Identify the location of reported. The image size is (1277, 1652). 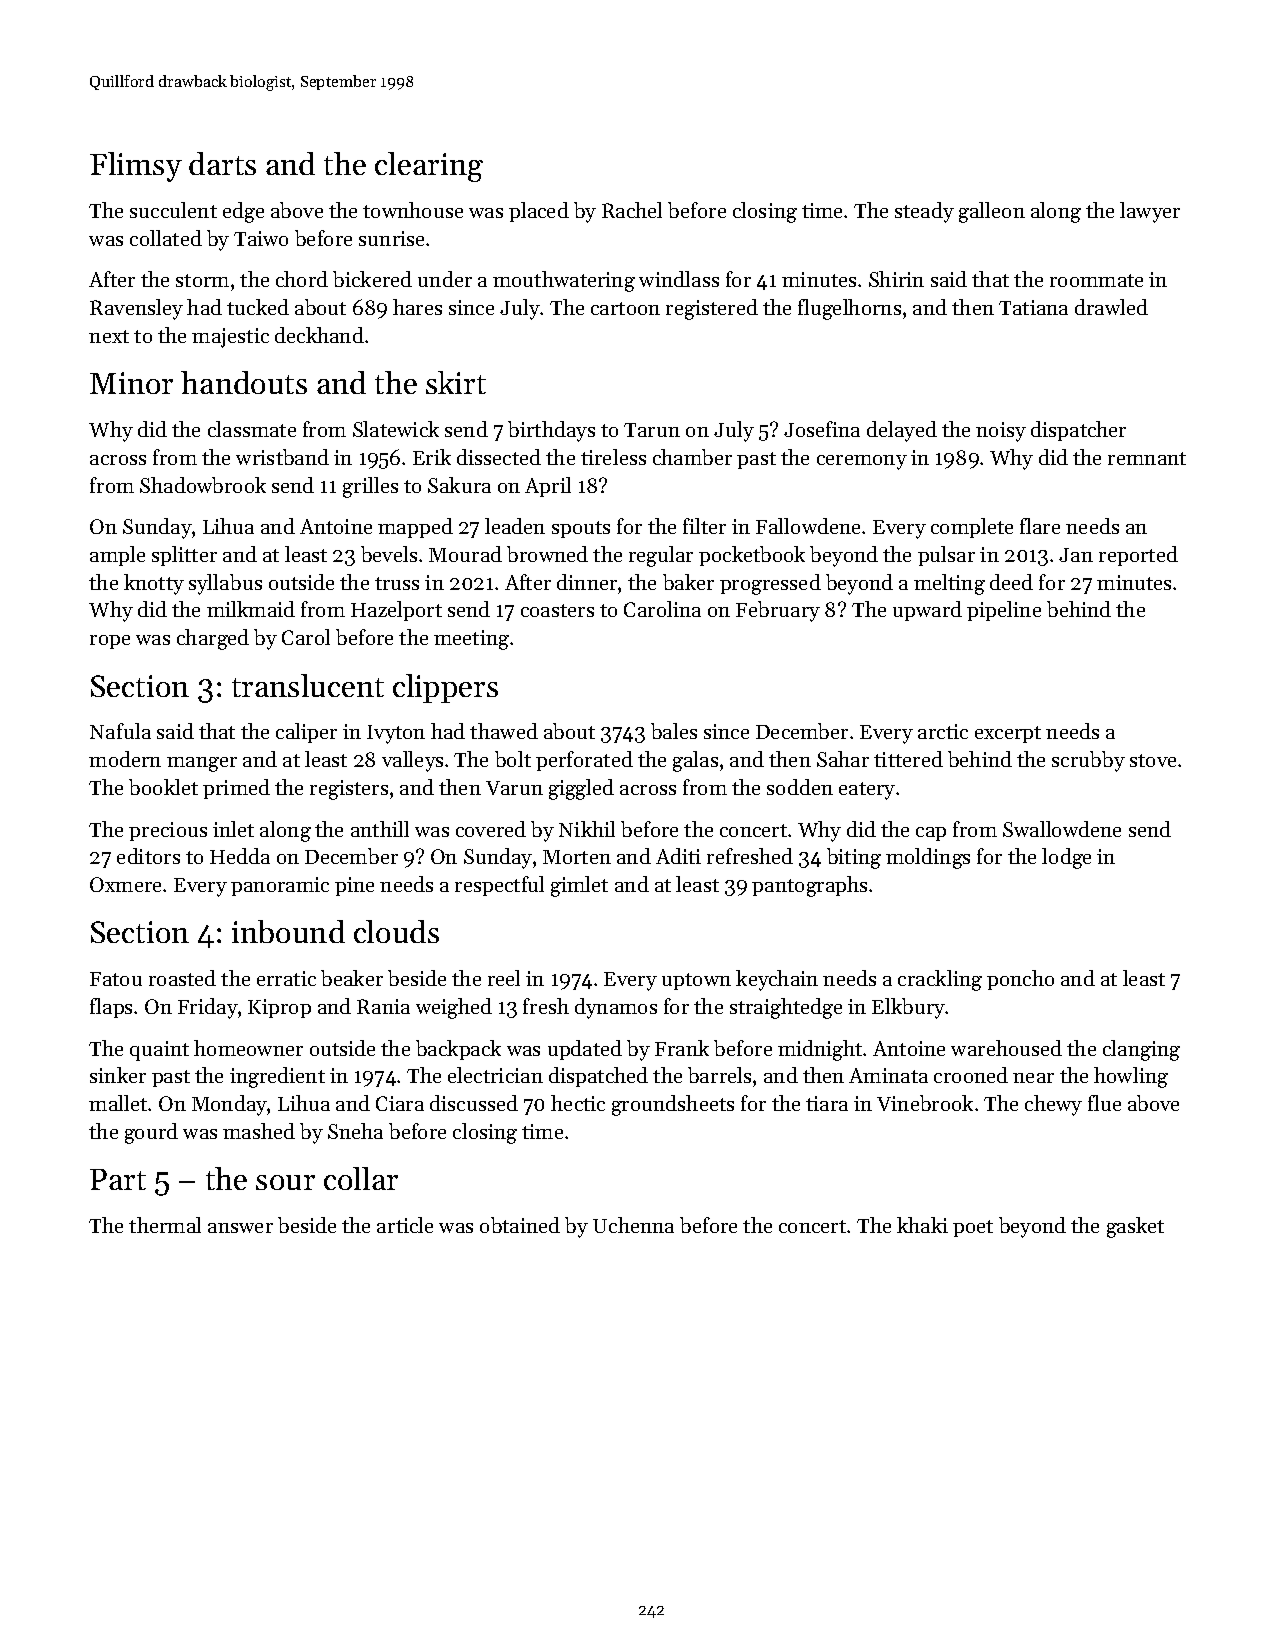
(1138, 556).
